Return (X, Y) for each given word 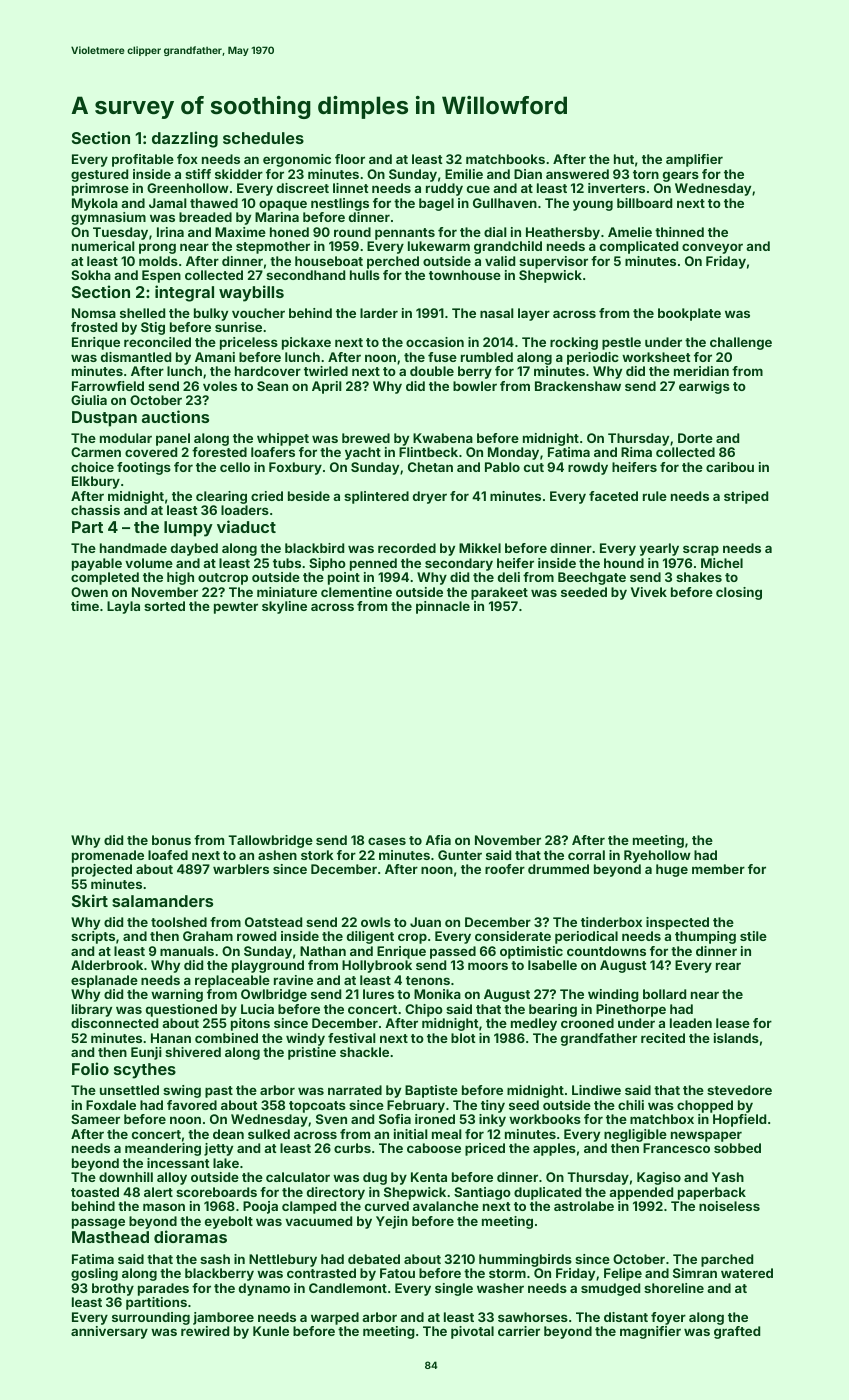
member (718, 869)
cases (387, 841)
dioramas (190, 1236)
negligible (635, 1135)
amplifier (694, 160)
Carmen (96, 452)
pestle (621, 343)
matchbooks (505, 159)
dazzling (185, 139)
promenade (108, 856)
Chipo (424, 1010)
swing (182, 1091)
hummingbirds (525, 1260)
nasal (497, 313)
